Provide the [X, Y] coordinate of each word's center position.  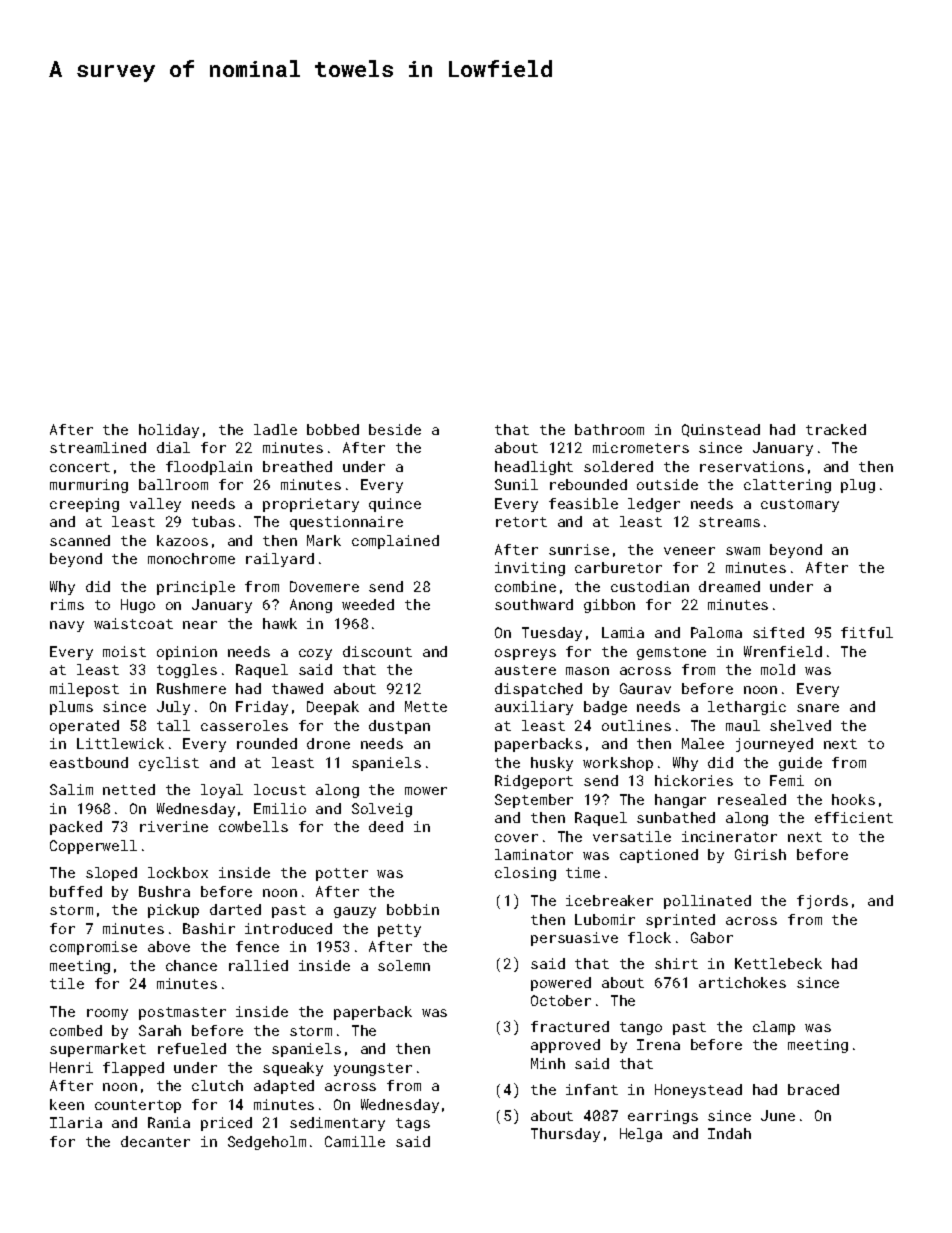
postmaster [182, 1013]
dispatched [538, 690]
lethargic [747, 708]
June [778, 1115]
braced [813, 1089]
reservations [752, 466]
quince [395, 505]
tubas [213, 521]
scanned [80, 540]
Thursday [565, 1135]
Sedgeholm [267, 1143]
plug [858, 486]
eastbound [89, 762]
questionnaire [346, 523]
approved [565, 1046]
